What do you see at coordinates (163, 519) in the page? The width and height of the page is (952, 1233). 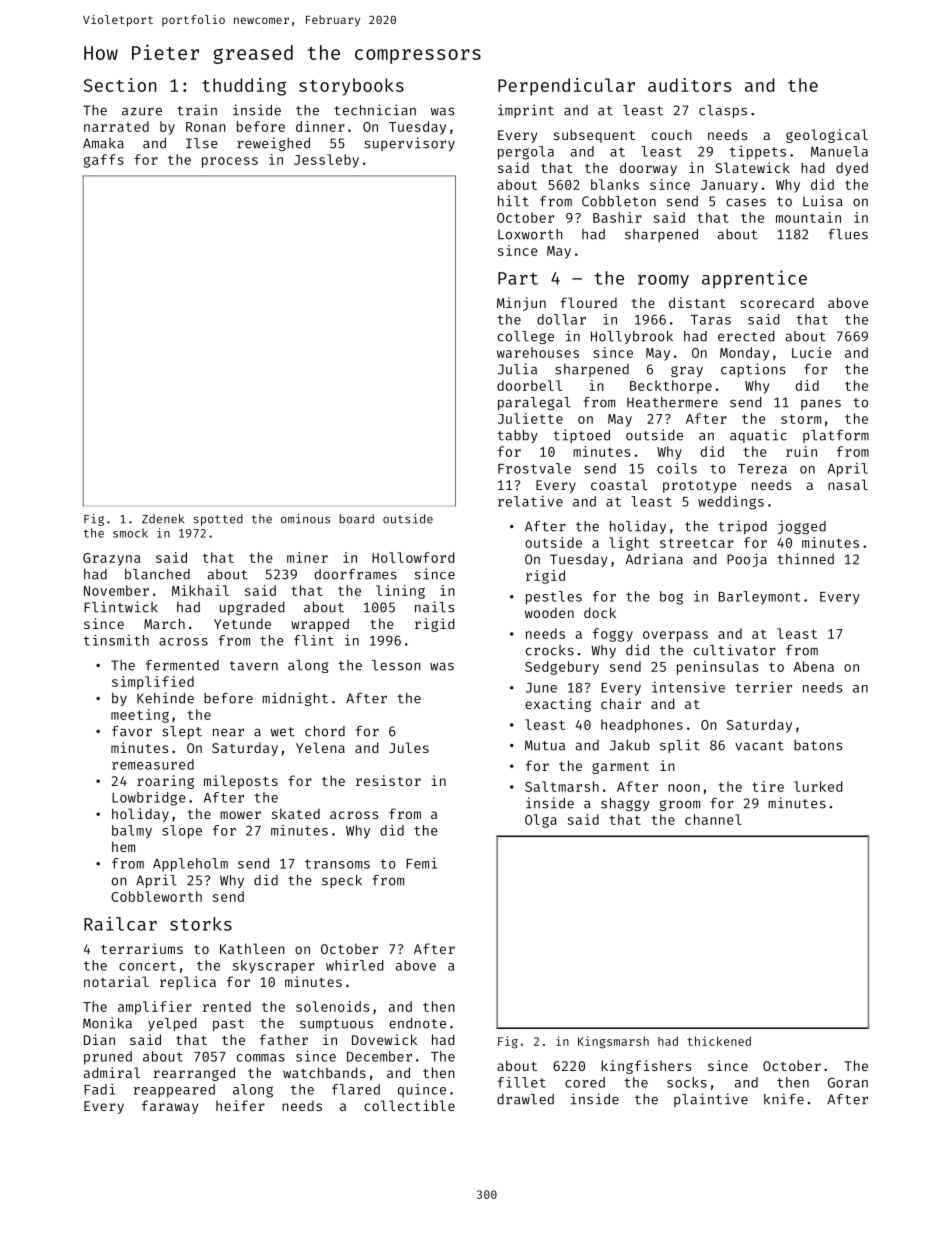 I see `Zdenek` at bounding box center [163, 519].
